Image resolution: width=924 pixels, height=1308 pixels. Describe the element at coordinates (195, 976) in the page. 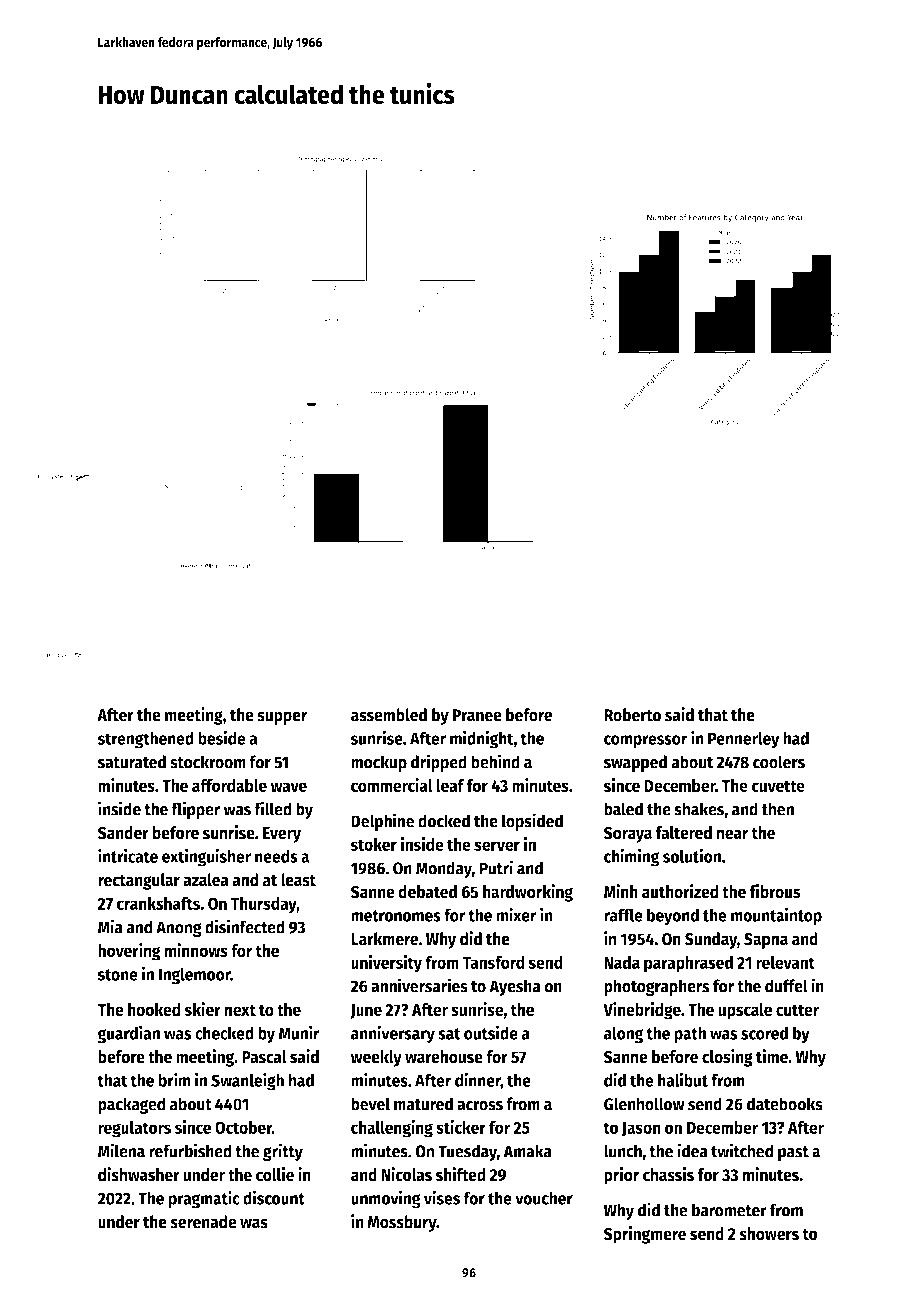

I see `Inglemoor` at that location.
